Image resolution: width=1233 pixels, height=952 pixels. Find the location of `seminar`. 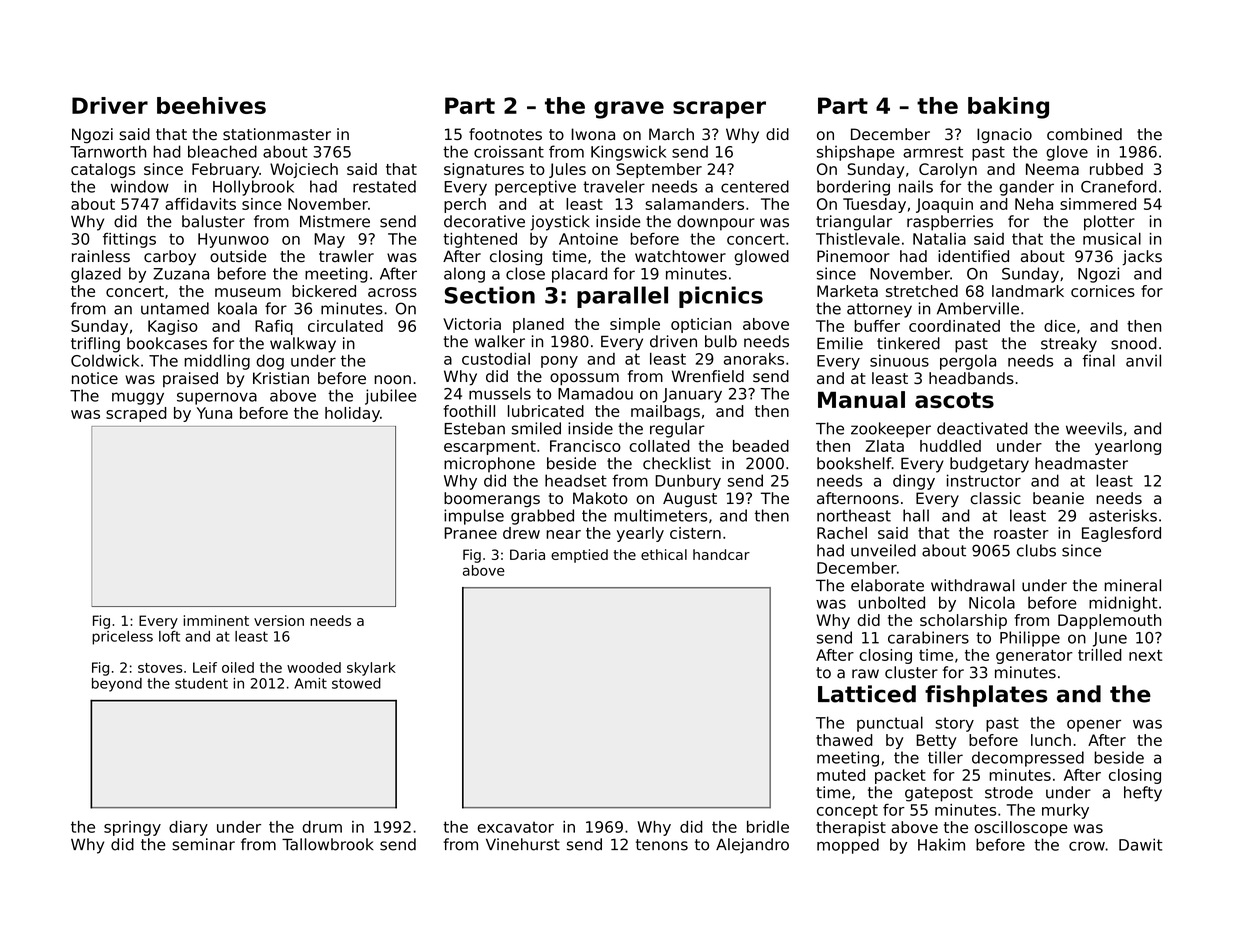

seminar is located at coordinates (203, 844).
